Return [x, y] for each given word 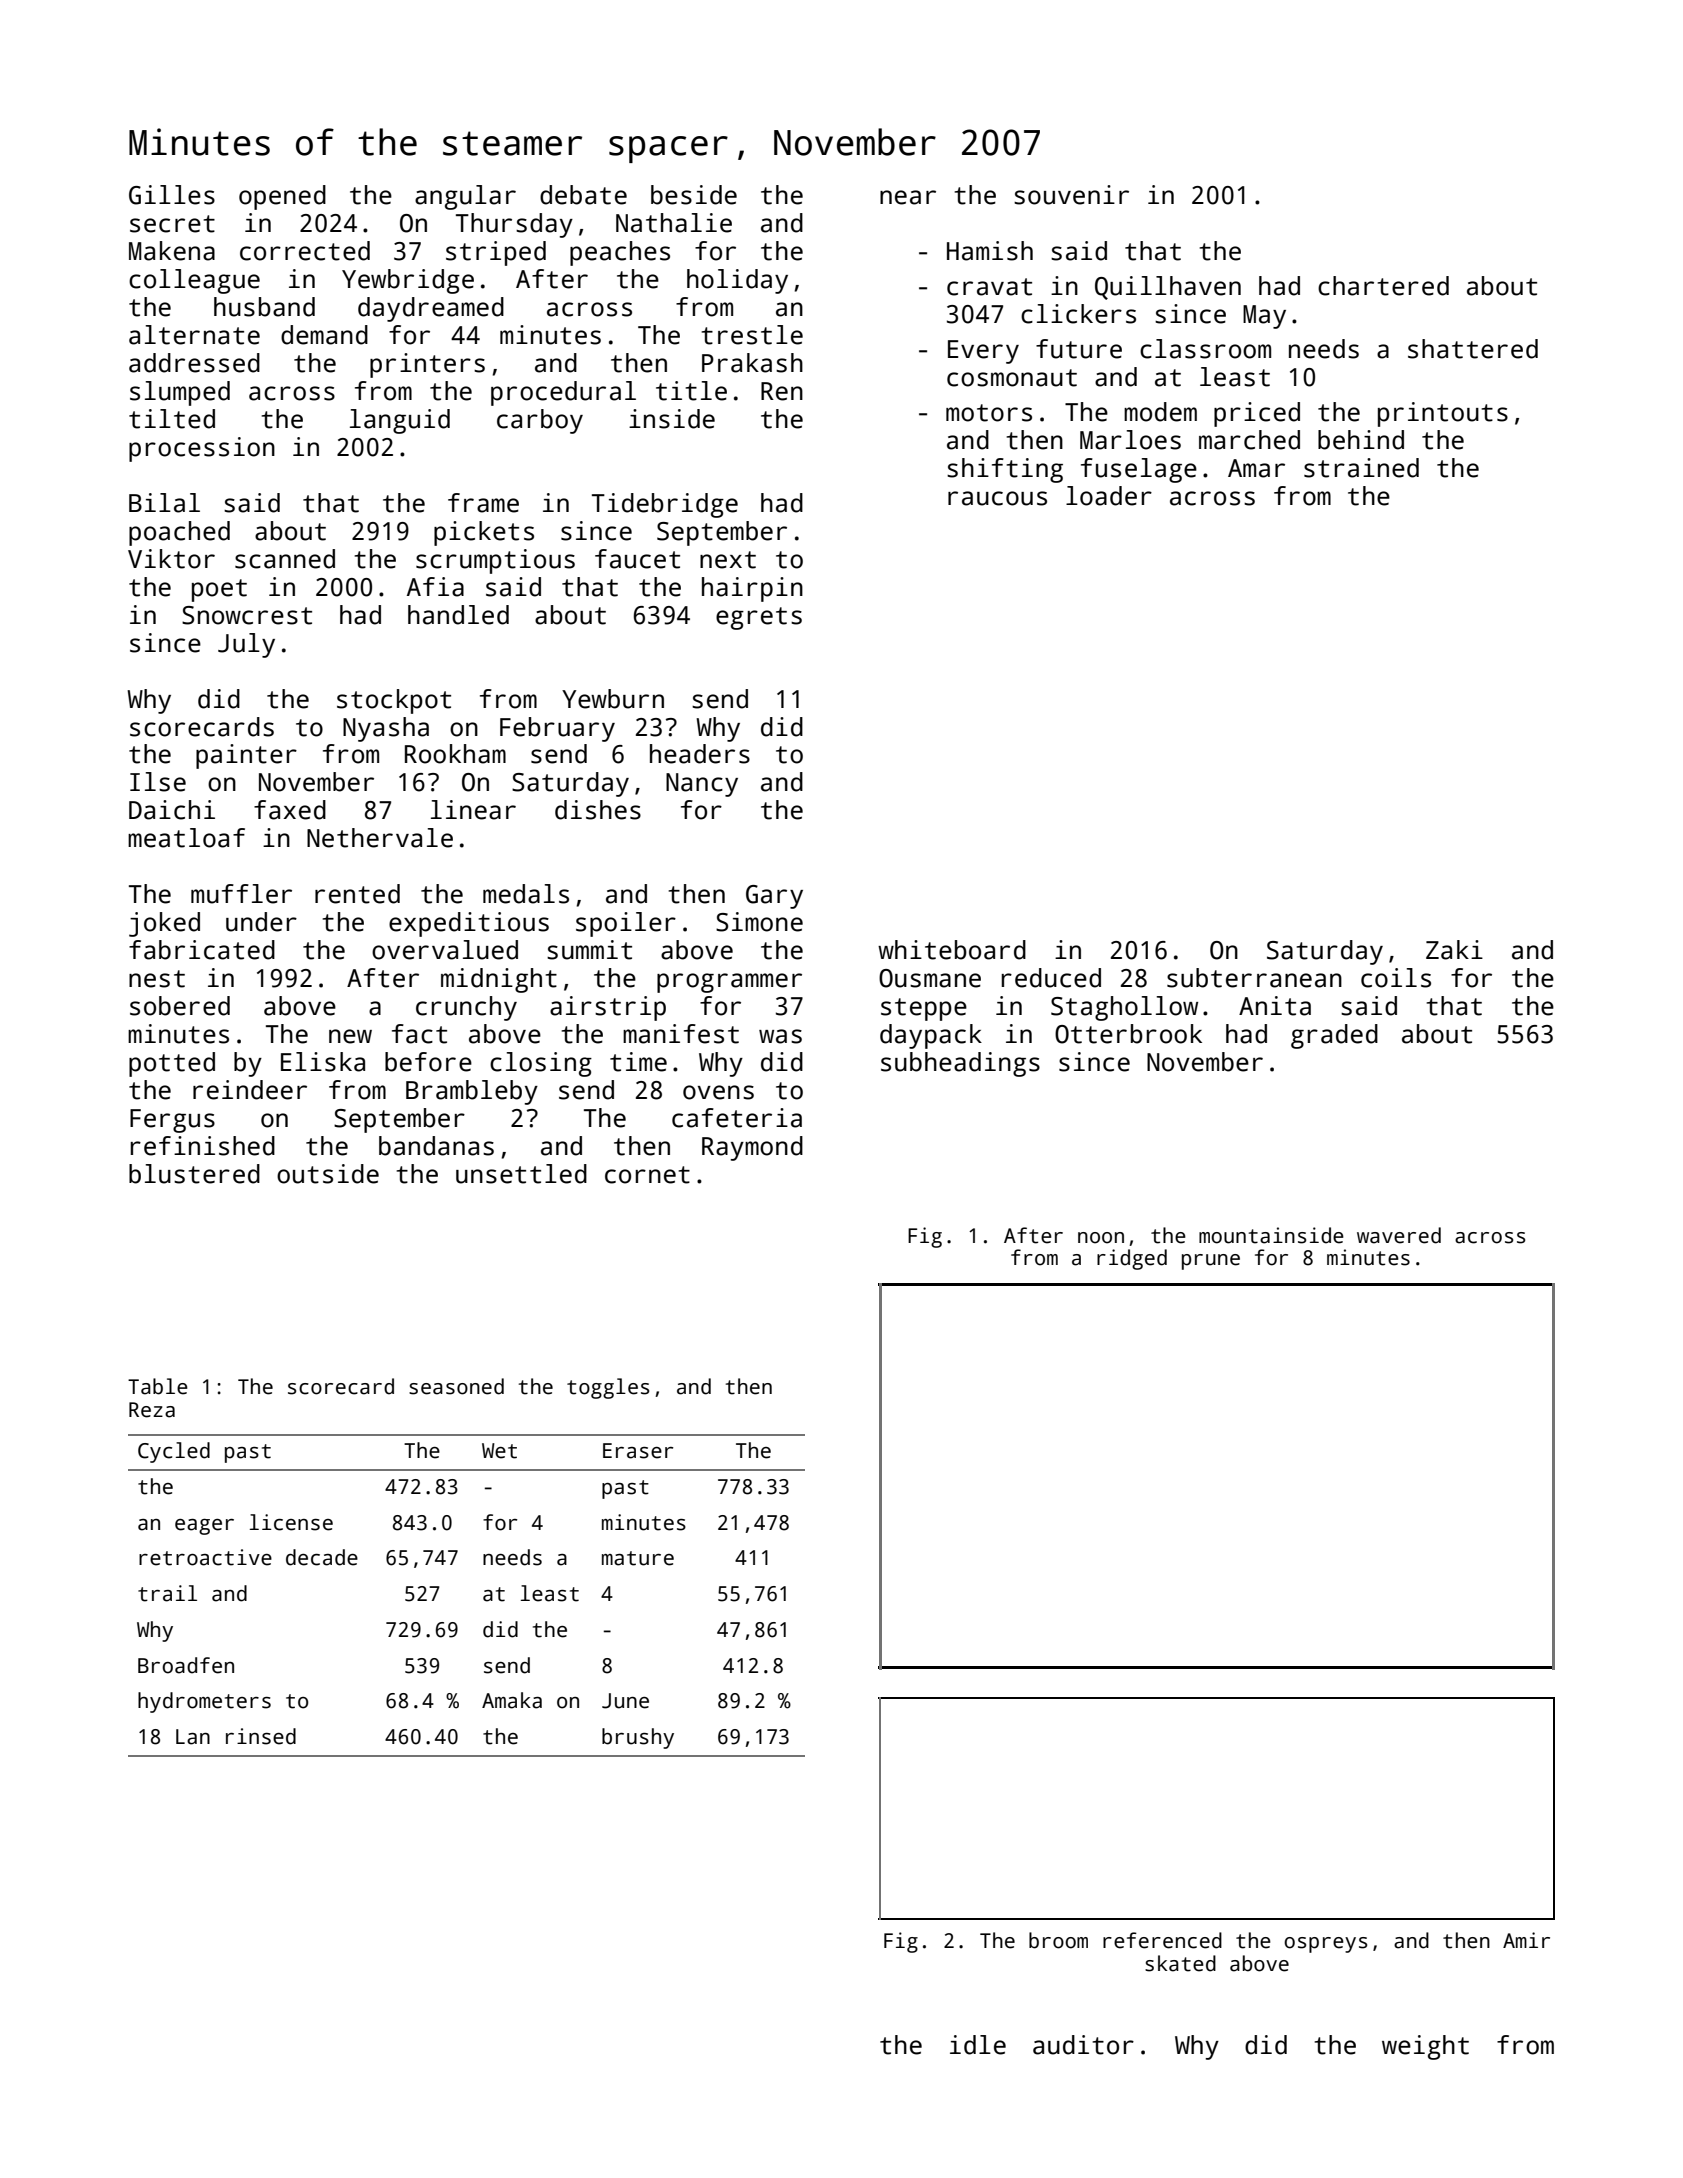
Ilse [158, 782]
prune [1211, 1262]
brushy [638, 1738]
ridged [1132, 1259]
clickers [1078, 314]
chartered [1383, 286]
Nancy [702, 785]
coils [1396, 978]
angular [465, 197]
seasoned [456, 1386]
